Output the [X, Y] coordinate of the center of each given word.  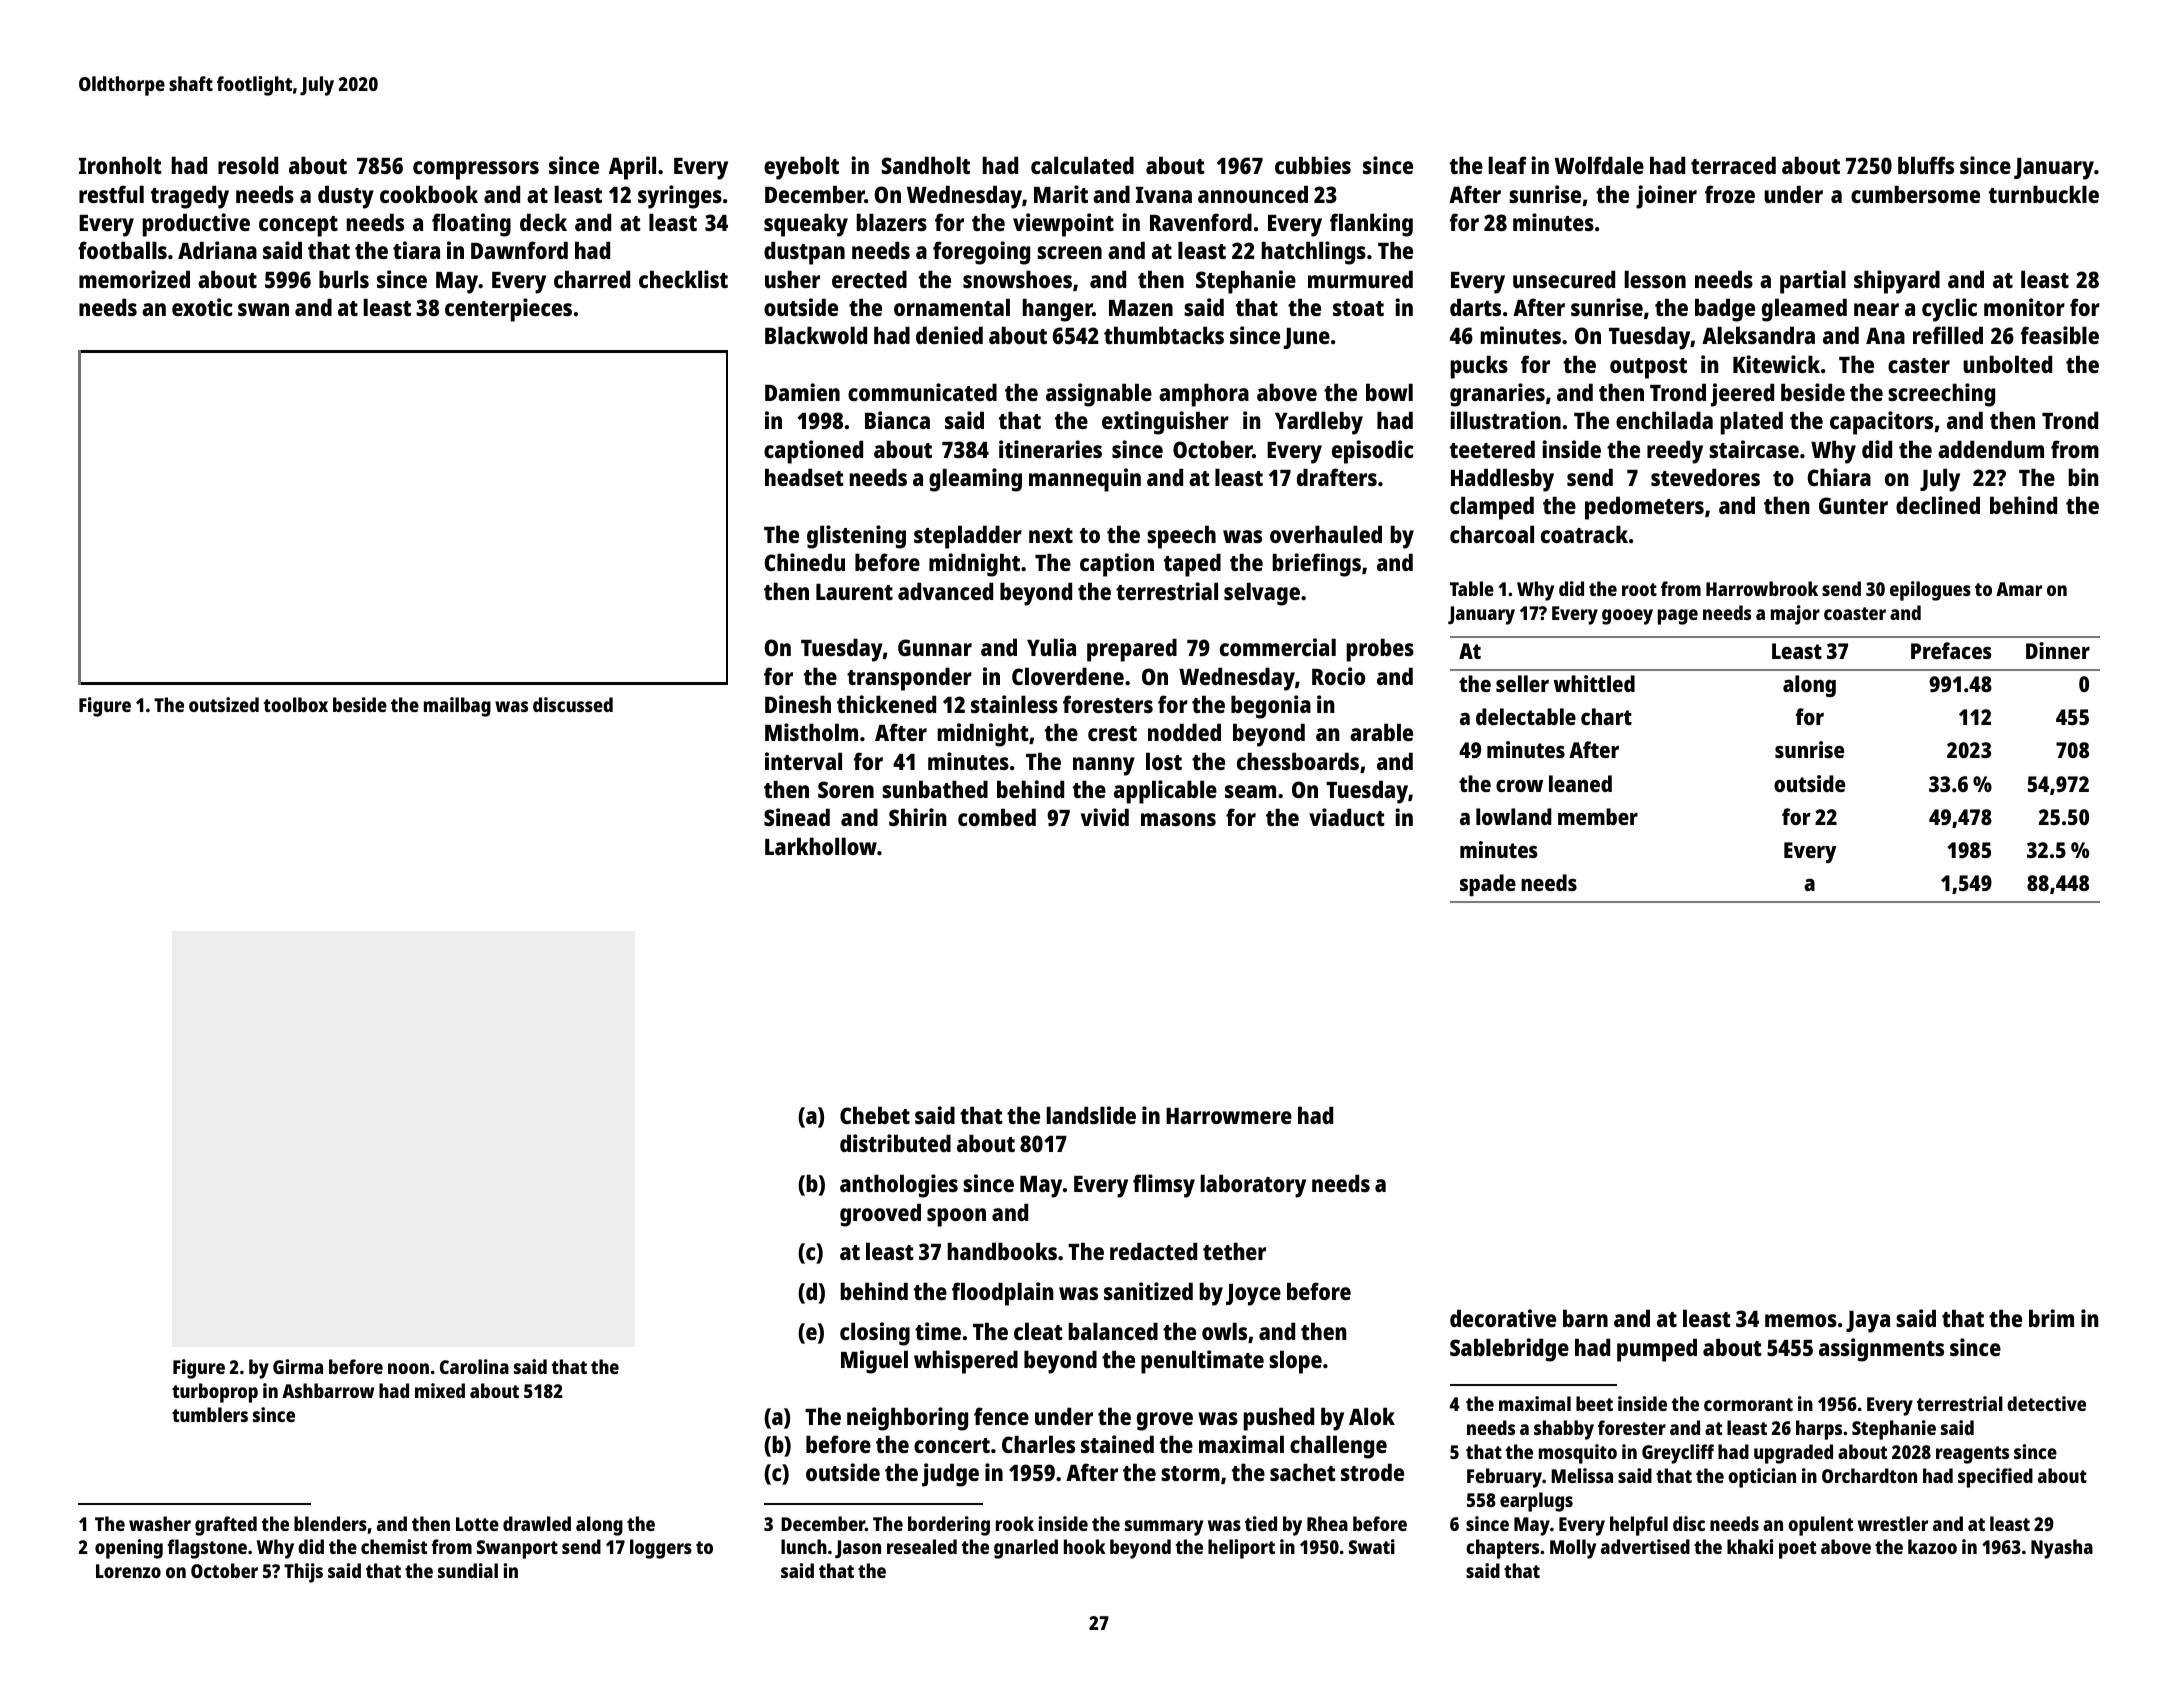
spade [1488, 885]
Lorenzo [128, 1571]
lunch [804, 1546]
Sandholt [925, 165]
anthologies [899, 1186]
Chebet [875, 1115]
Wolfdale [1599, 165]
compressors [476, 170]
